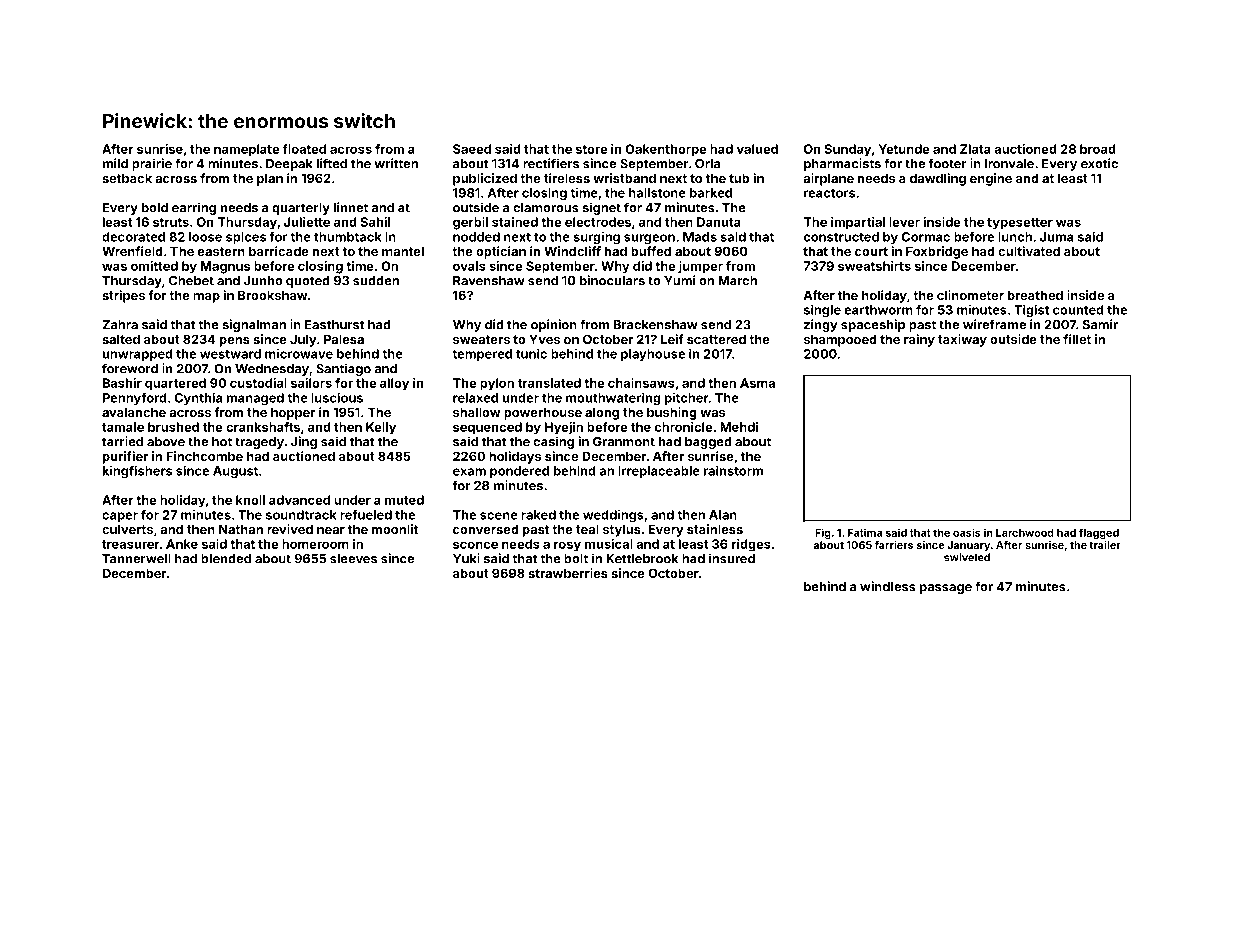  I want to click on ridges, so click(751, 545).
